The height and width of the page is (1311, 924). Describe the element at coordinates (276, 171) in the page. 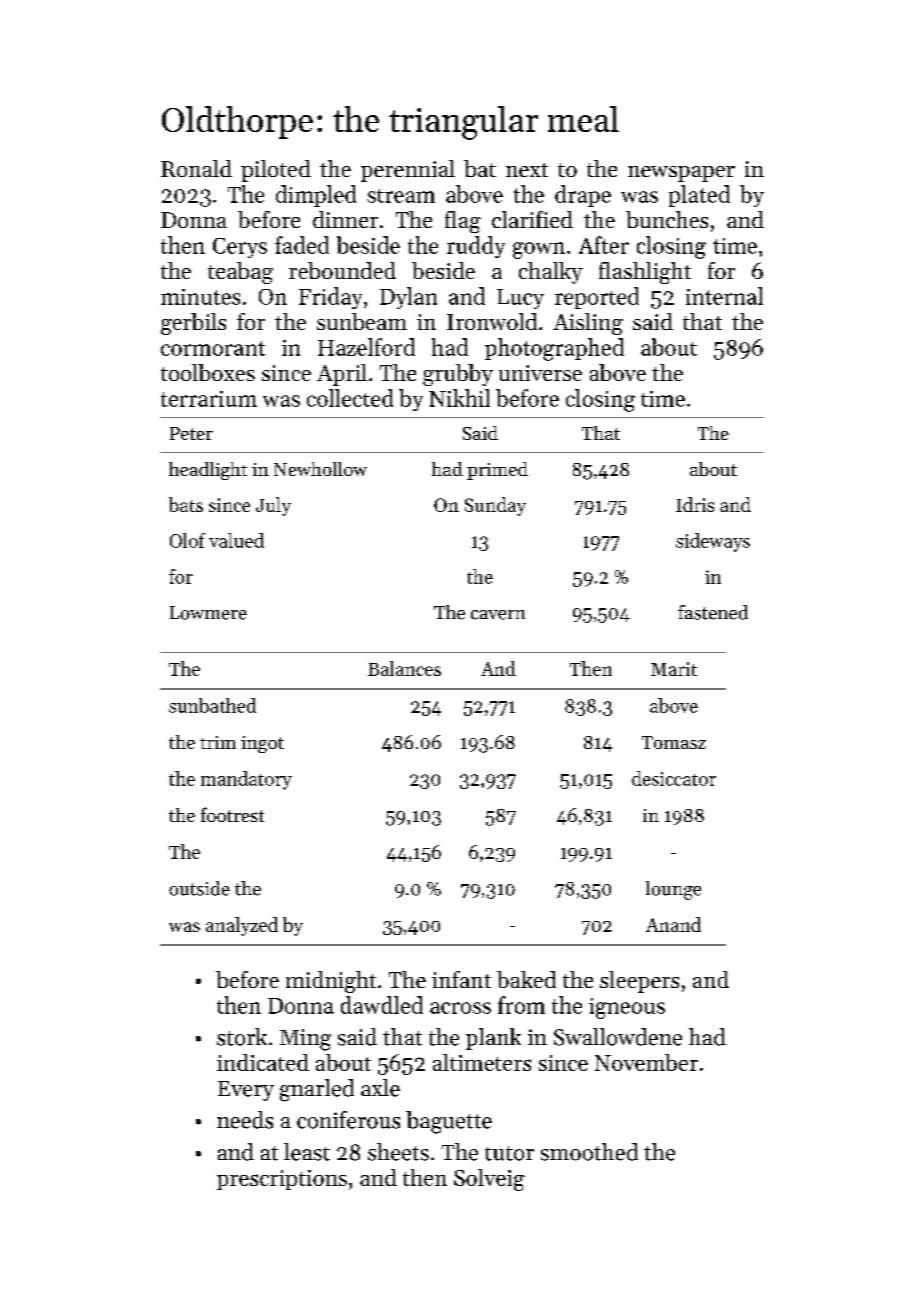

I see `piloted` at that location.
